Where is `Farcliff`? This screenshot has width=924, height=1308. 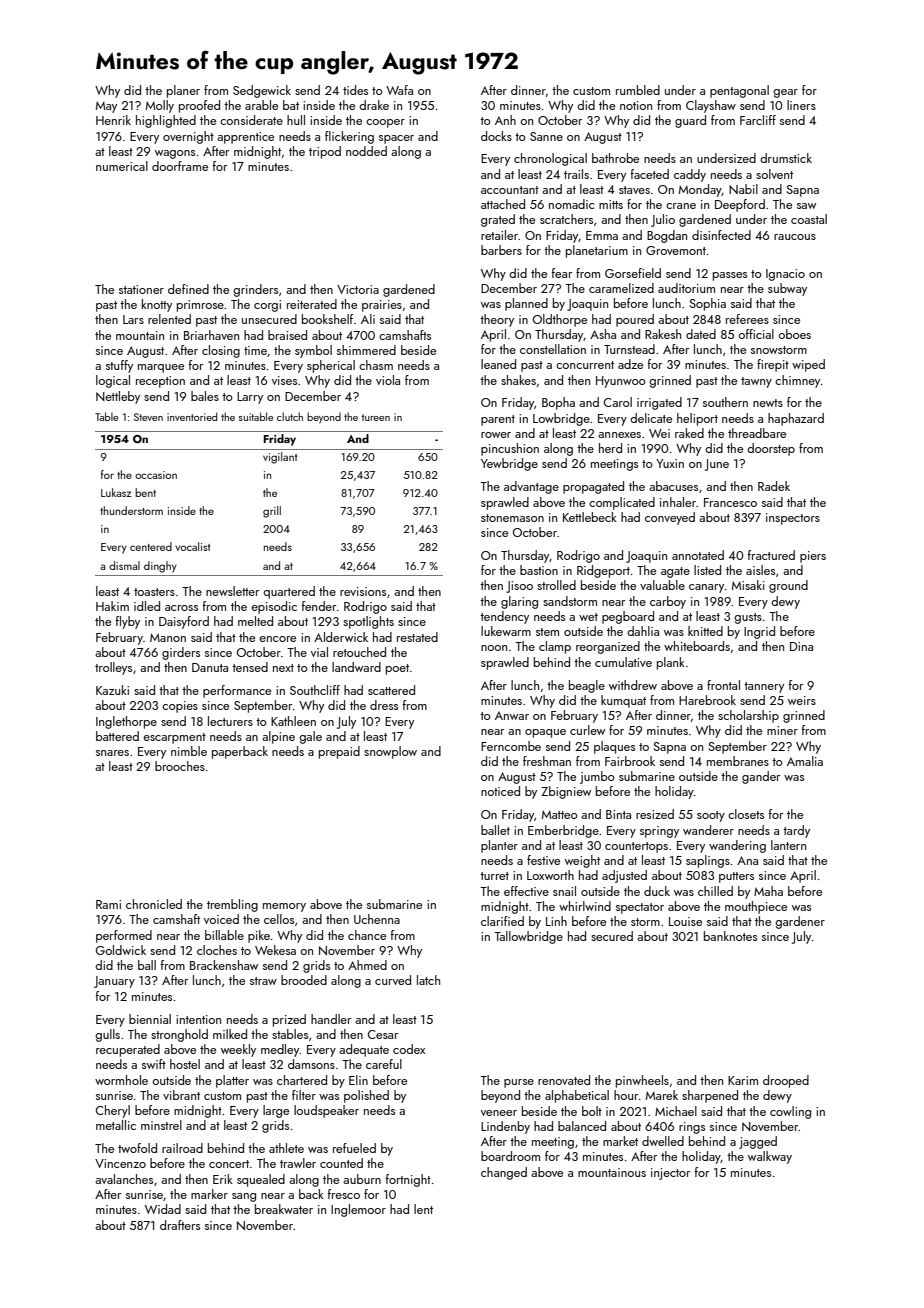
Farcliff is located at coordinates (758, 120).
